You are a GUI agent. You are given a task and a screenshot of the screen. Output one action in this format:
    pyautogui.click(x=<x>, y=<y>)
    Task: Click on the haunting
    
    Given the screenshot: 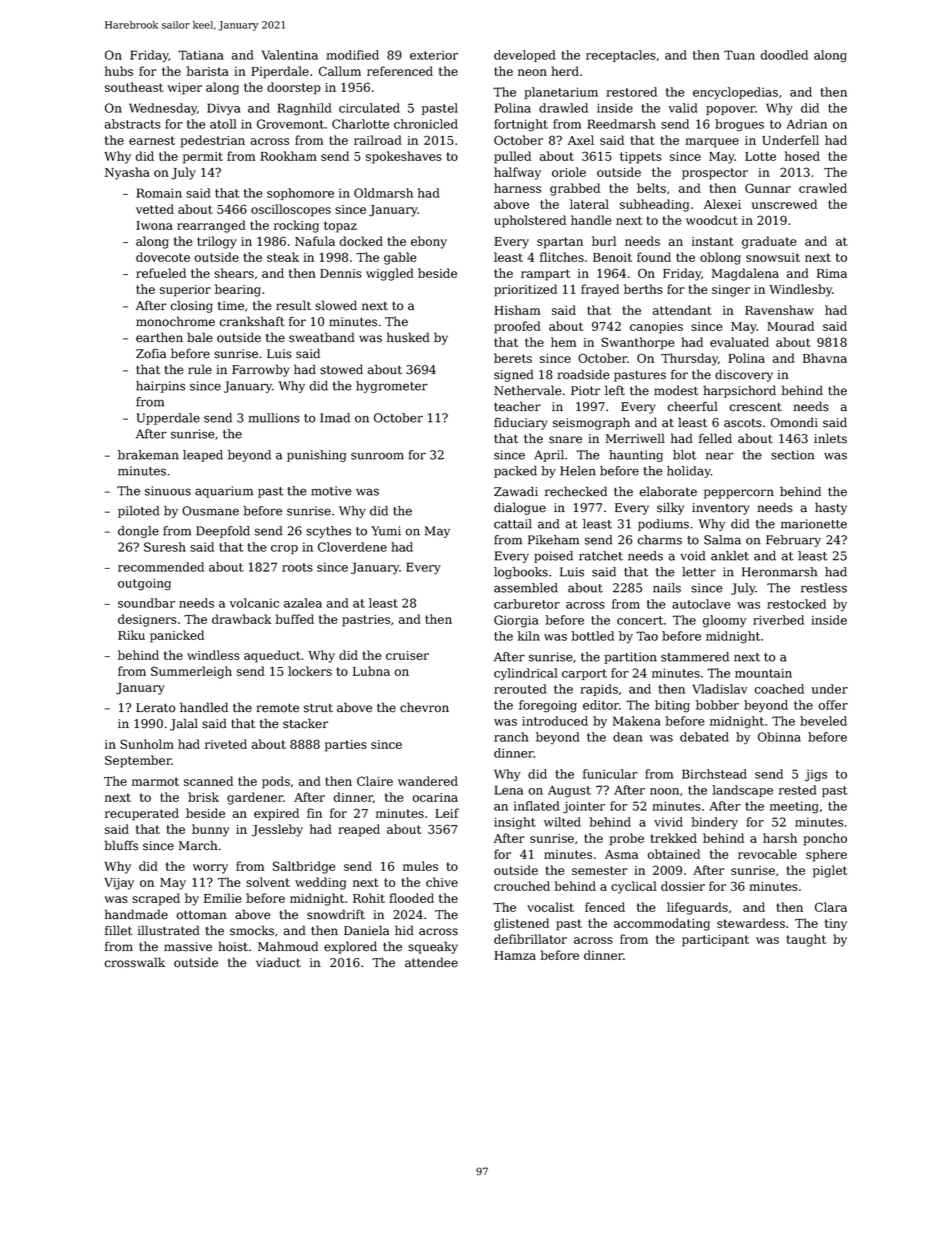 What is the action you would take?
    pyautogui.click(x=636, y=456)
